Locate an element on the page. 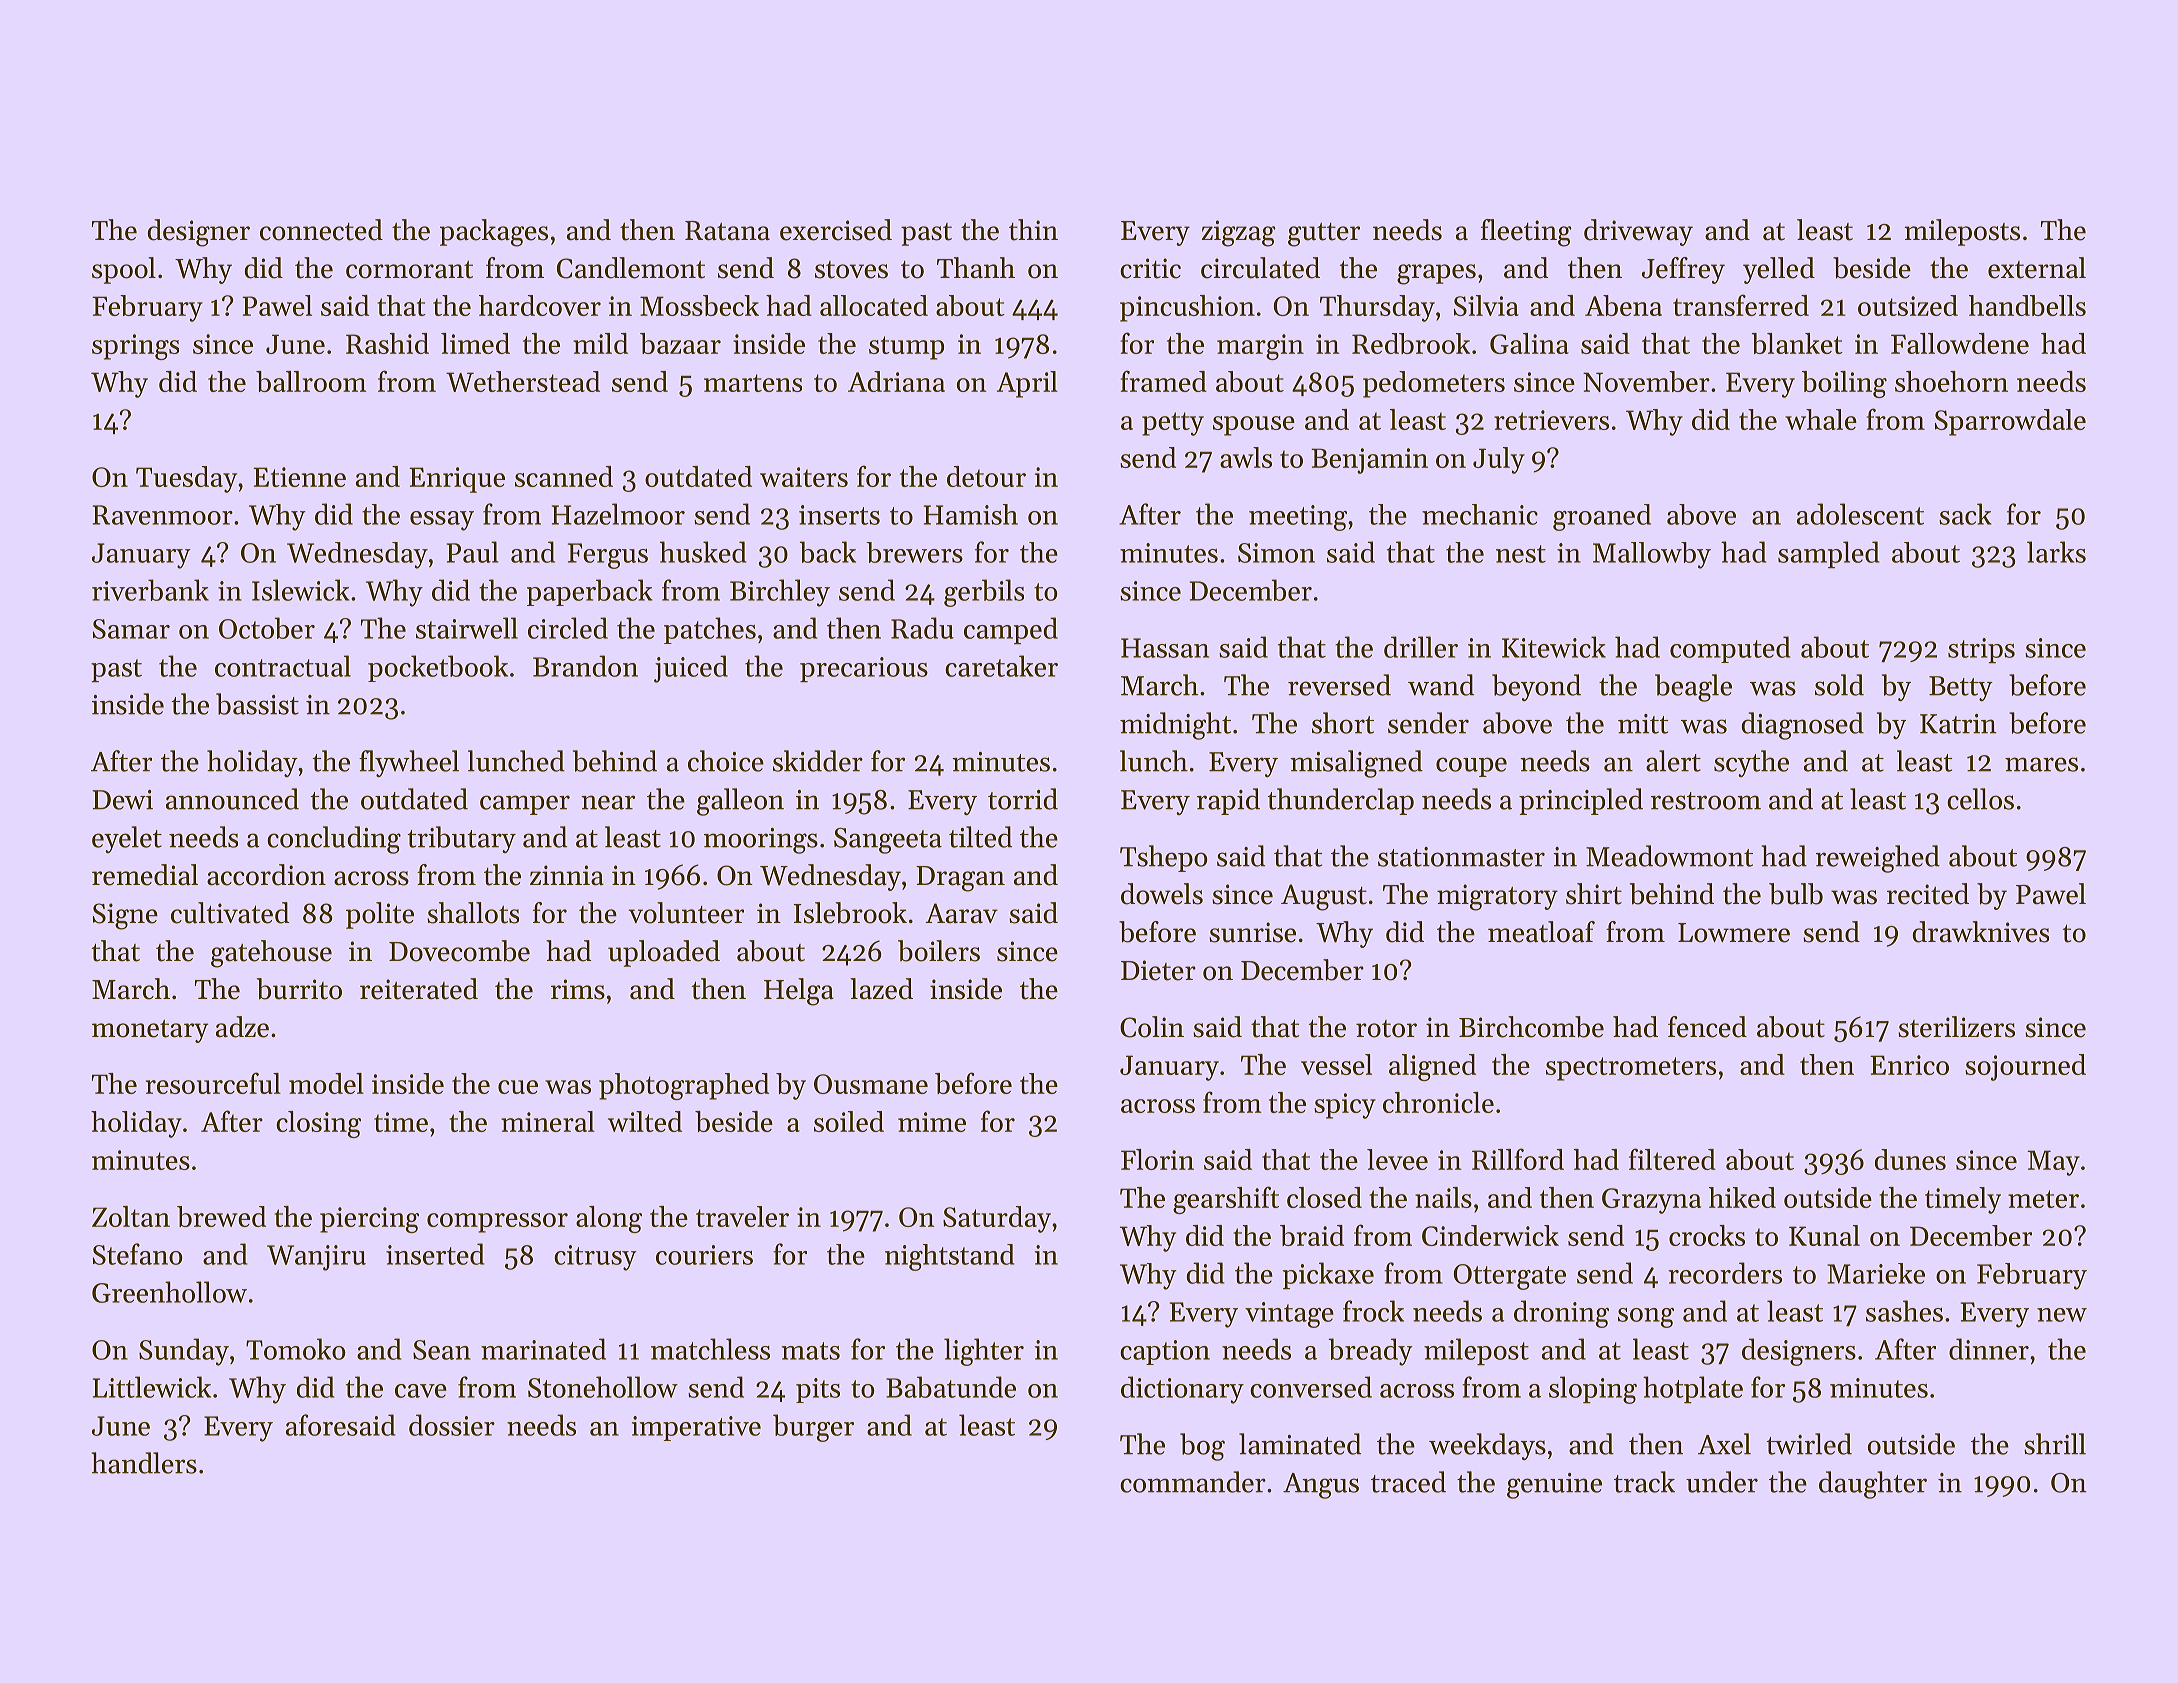 The width and height of the page is (2178, 1683). Katrin is located at coordinates (1958, 724).
